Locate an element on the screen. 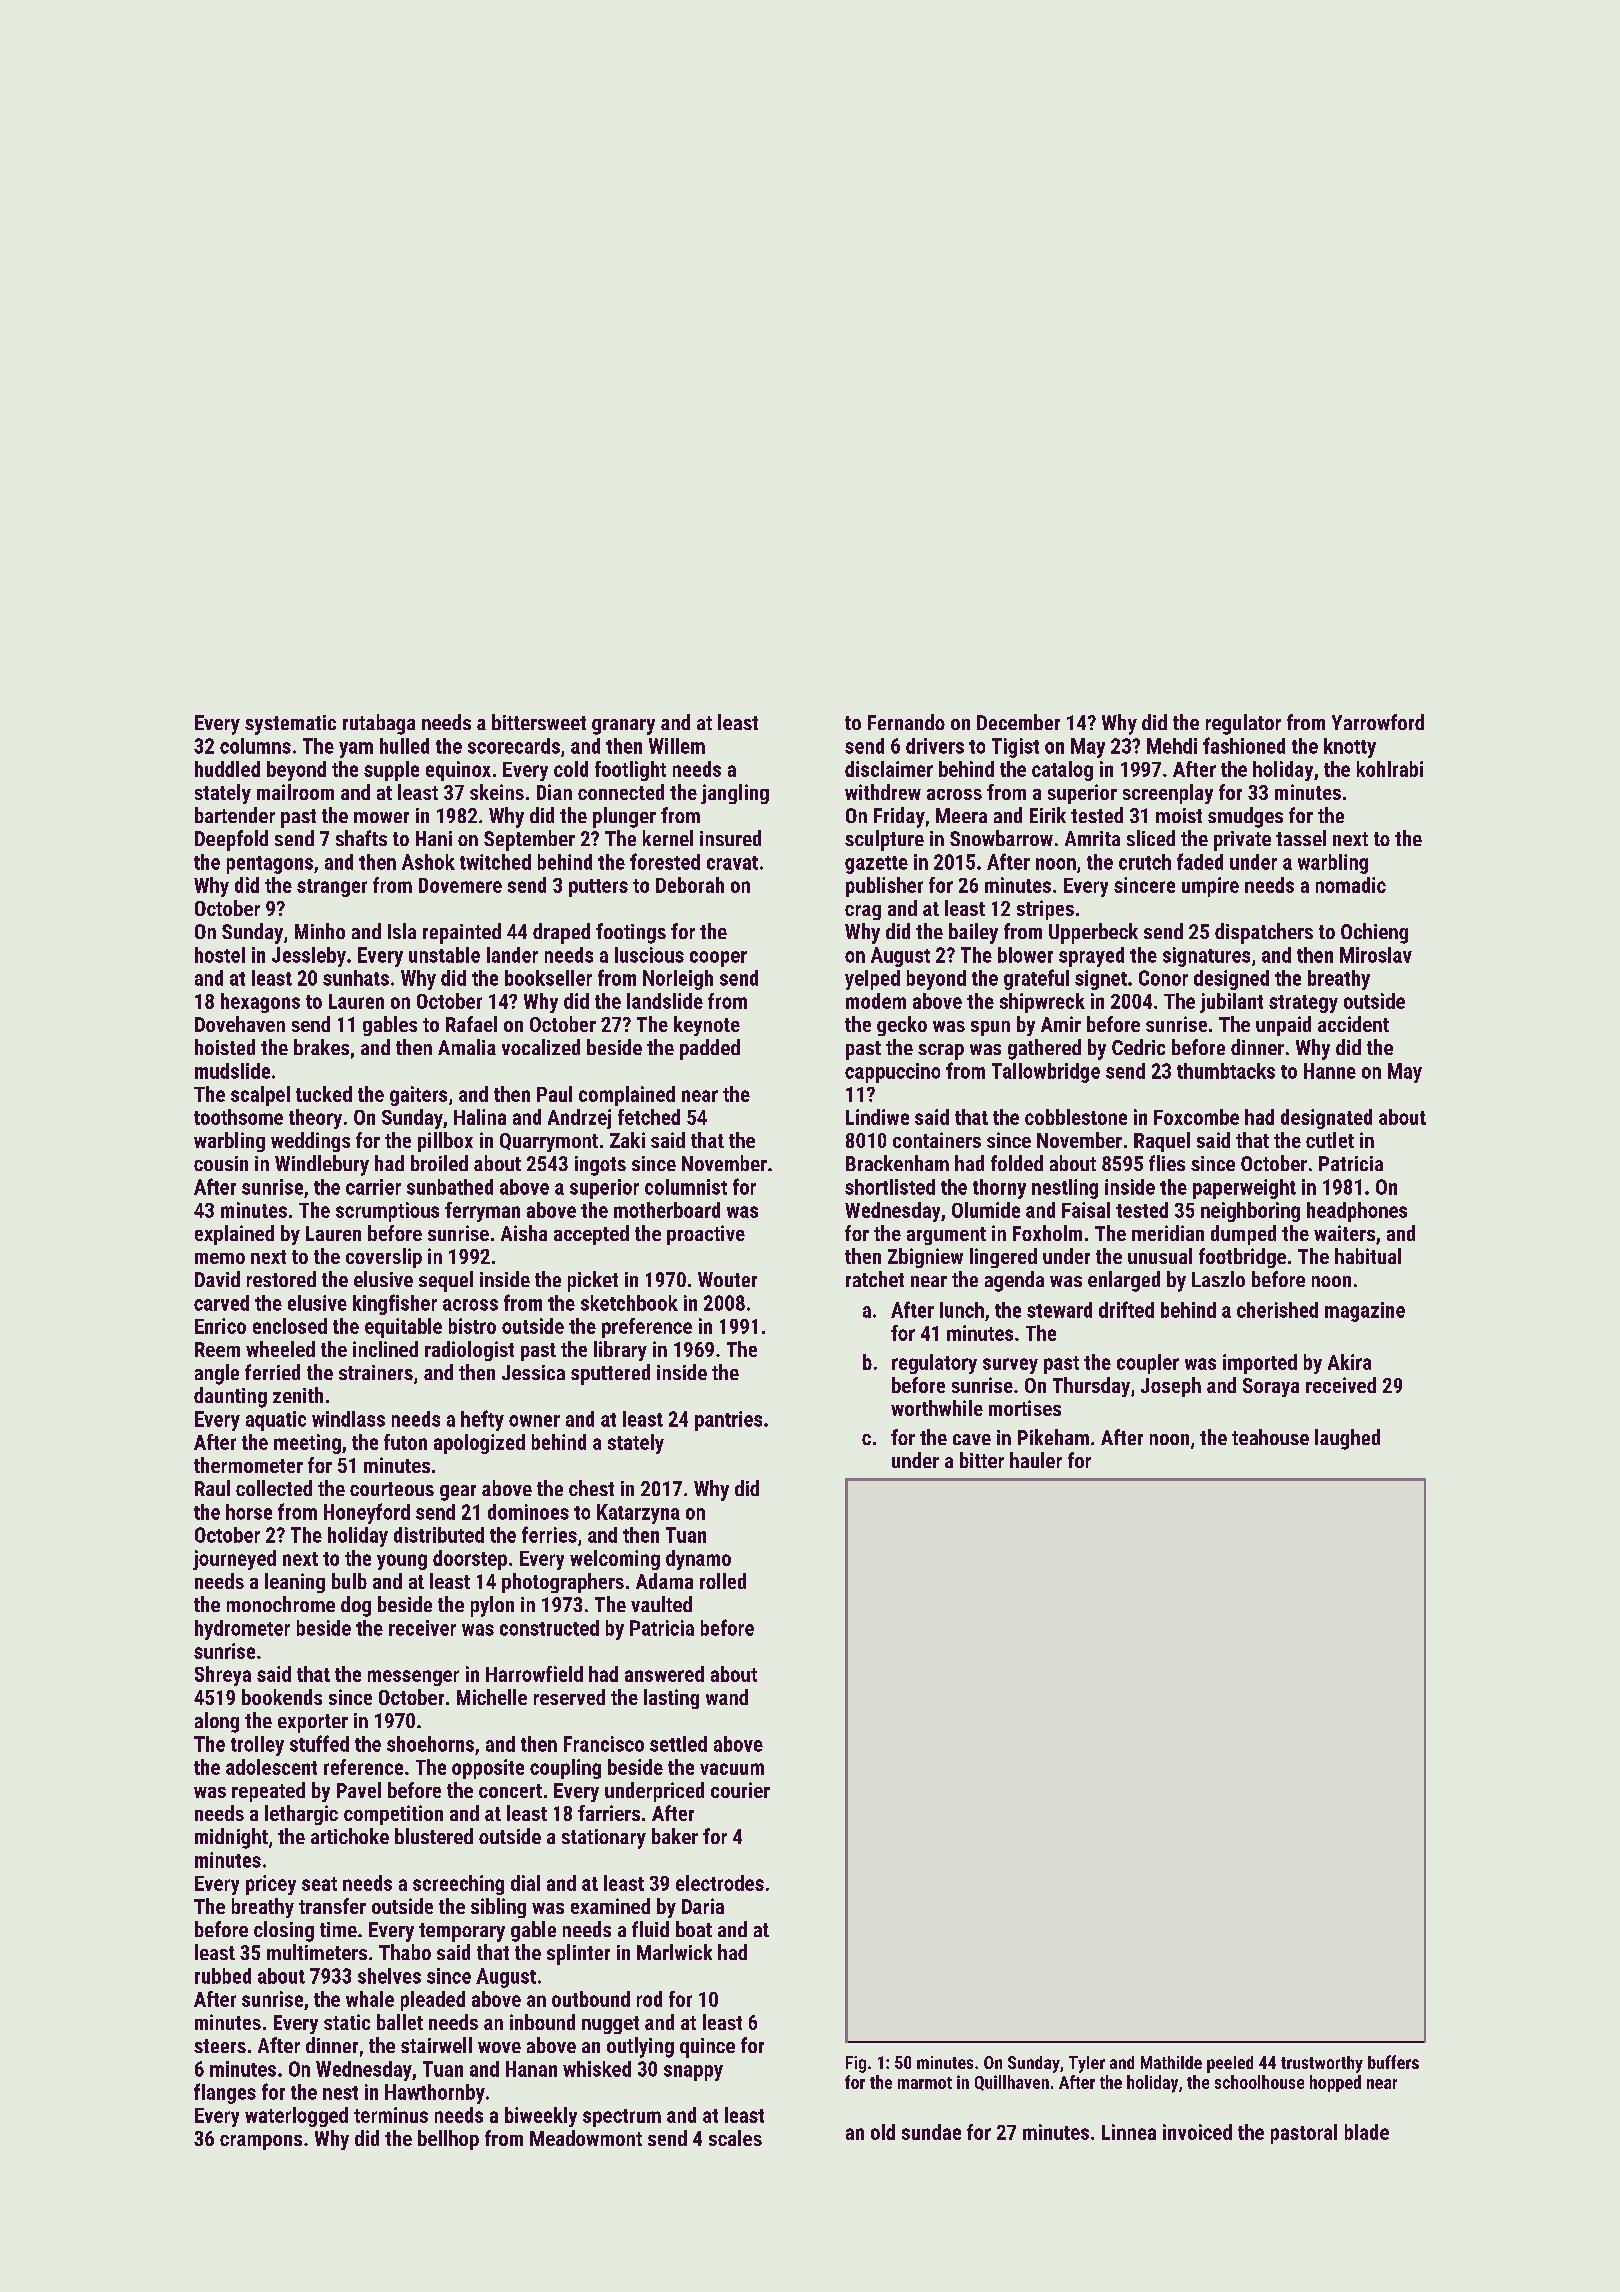 This screenshot has width=1620, height=2292. courier is located at coordinates (740, 1790).
